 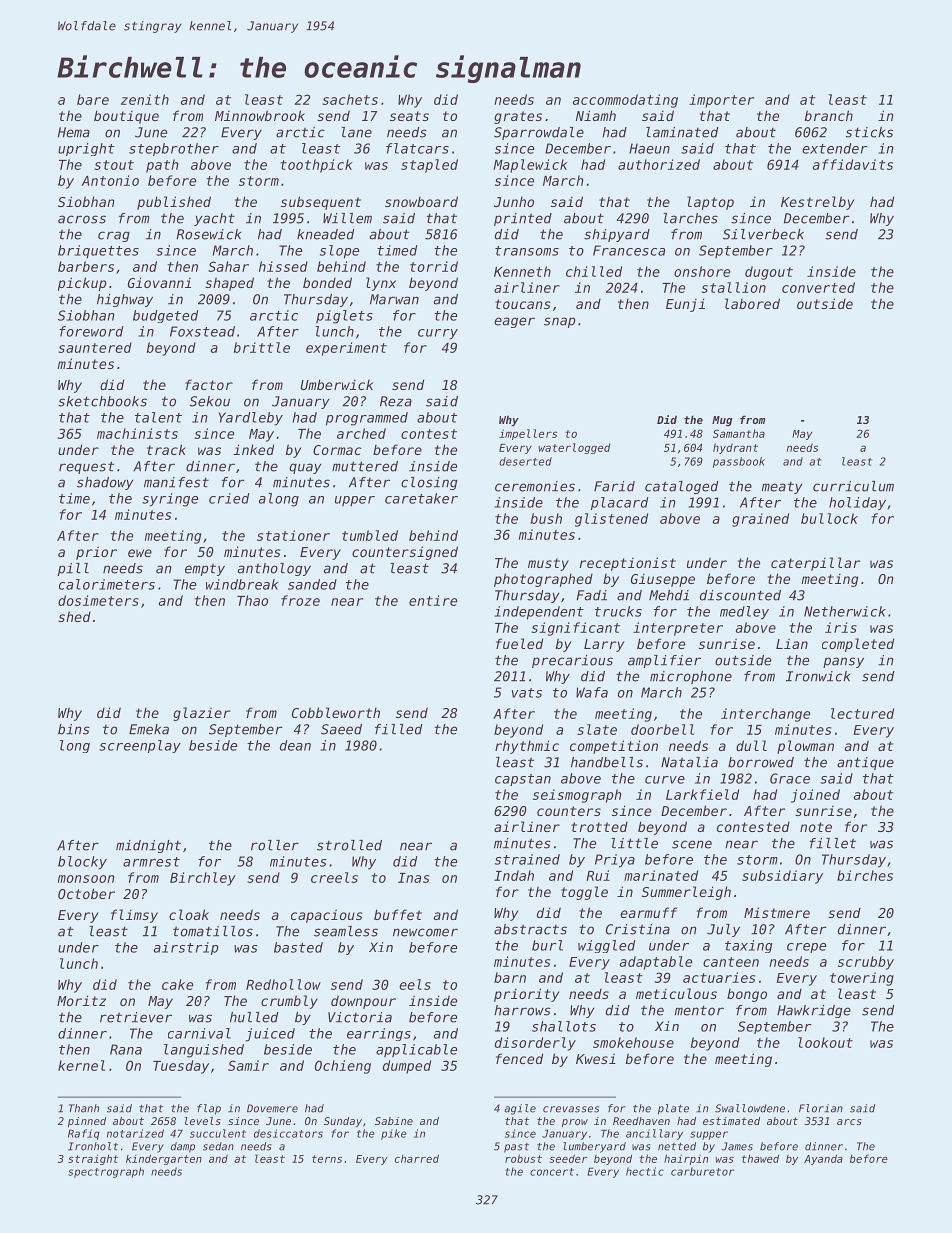 I want to click on snowboard, so click(x=421, y=201).
